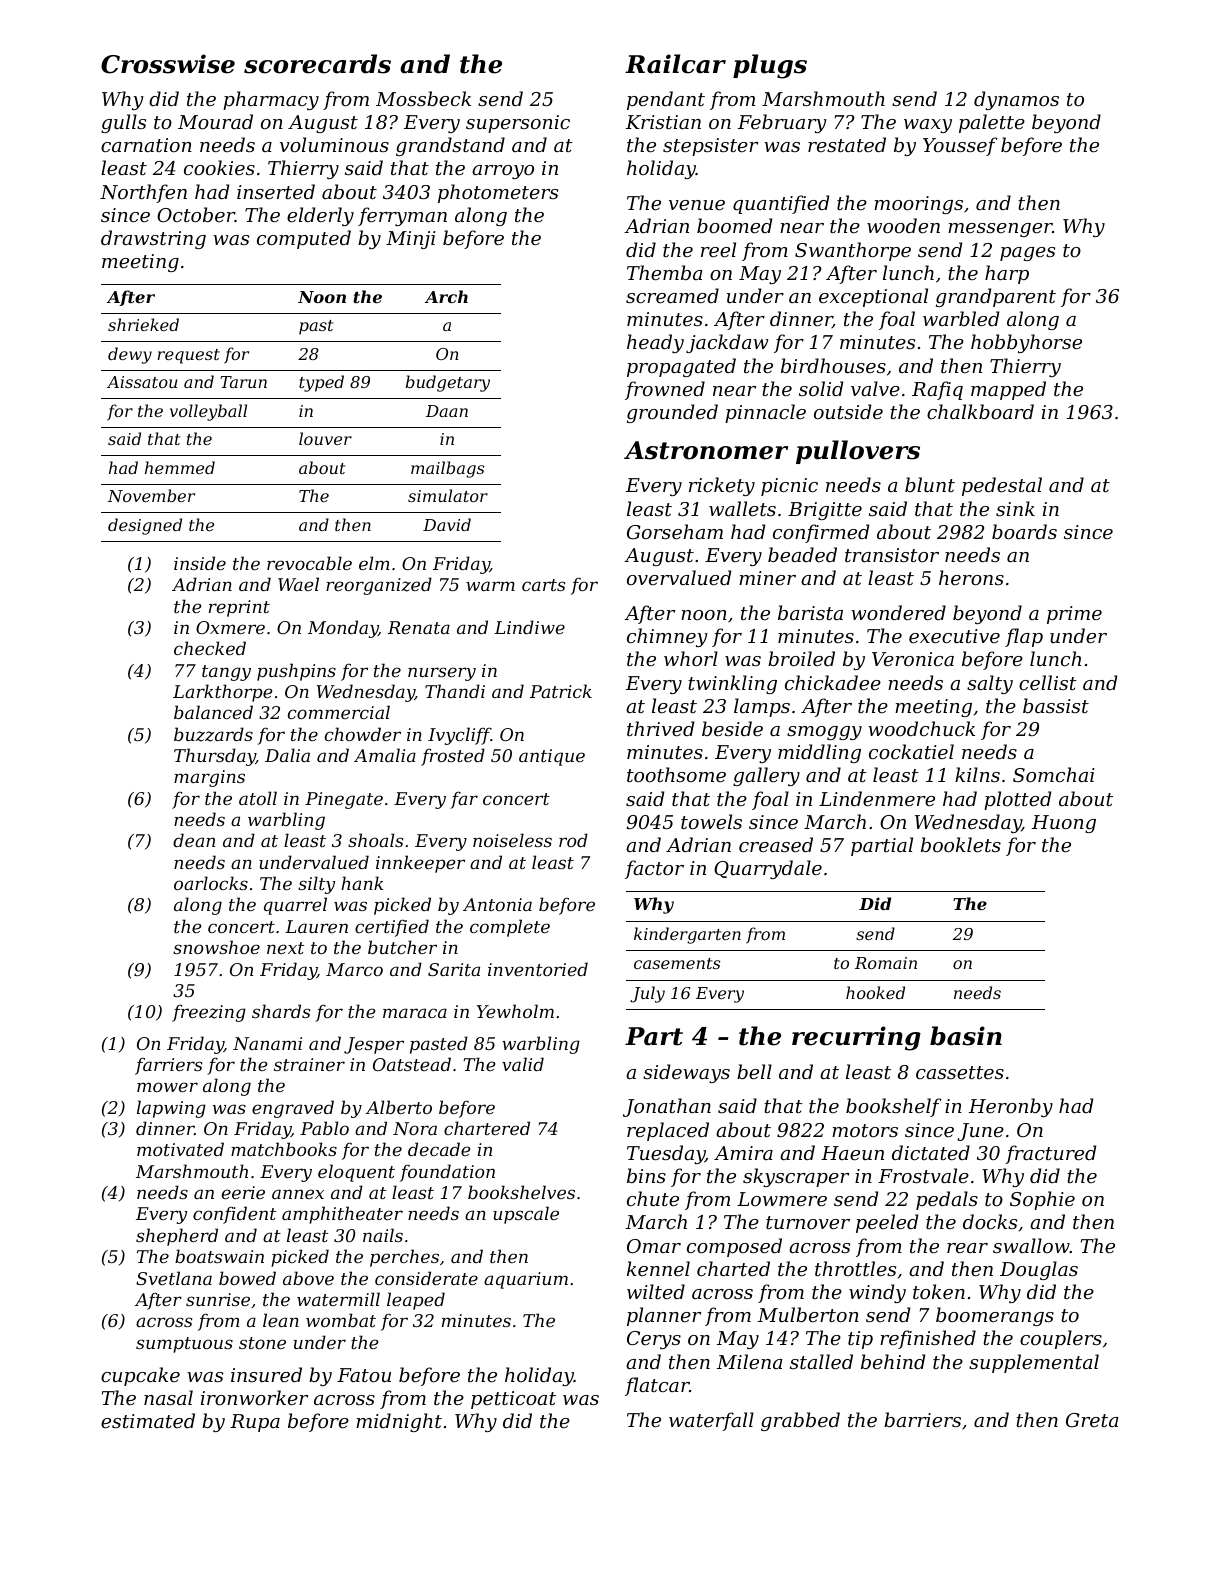 Image resolution: width=1226 pixels, height=1586 pixels. What do you see at coordinates (1092, 1420) in the screenshot?
I see `Greta` at bounding box center [1092, 1420].
